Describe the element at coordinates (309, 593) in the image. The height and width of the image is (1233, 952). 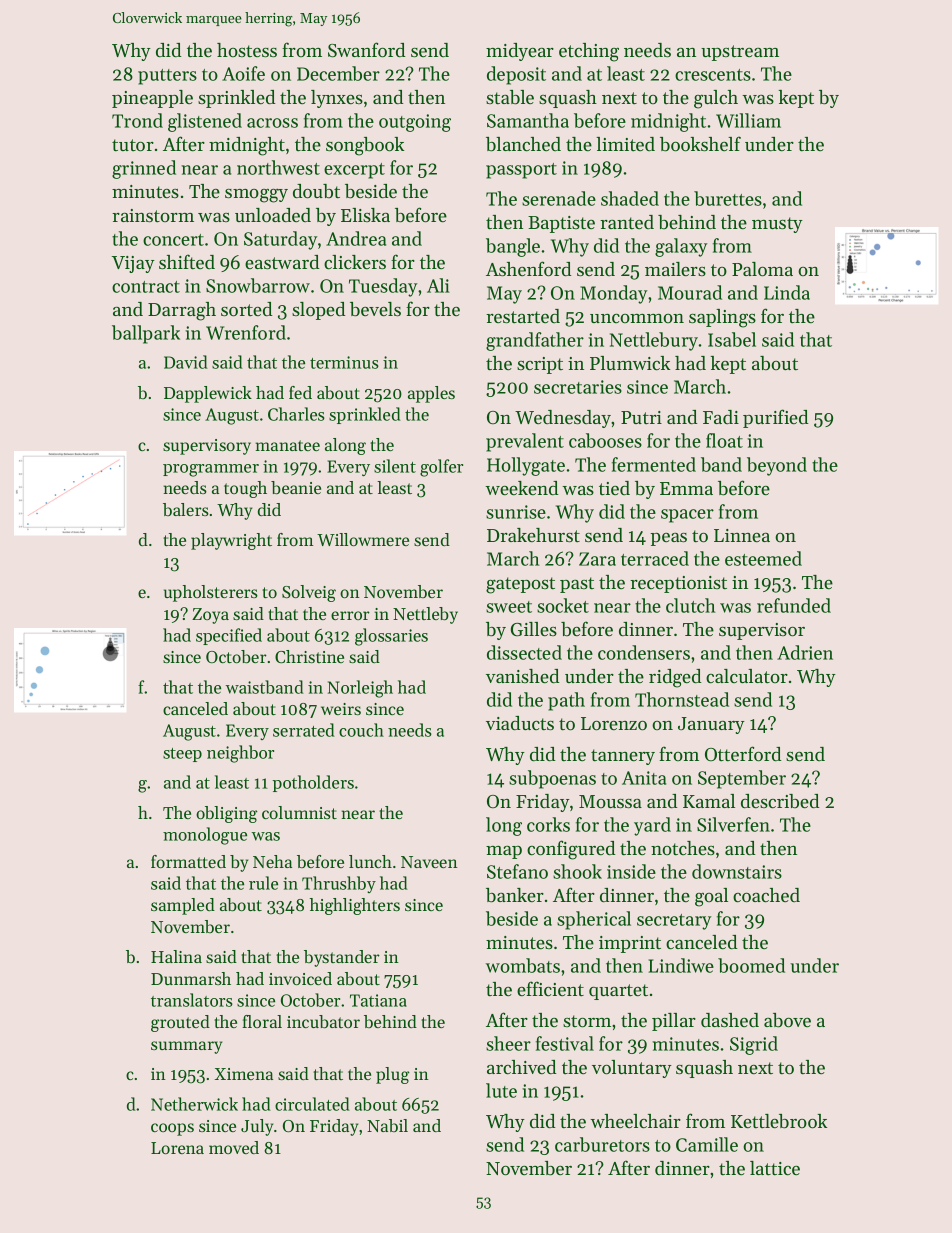
I see `Solveig` at that location.
